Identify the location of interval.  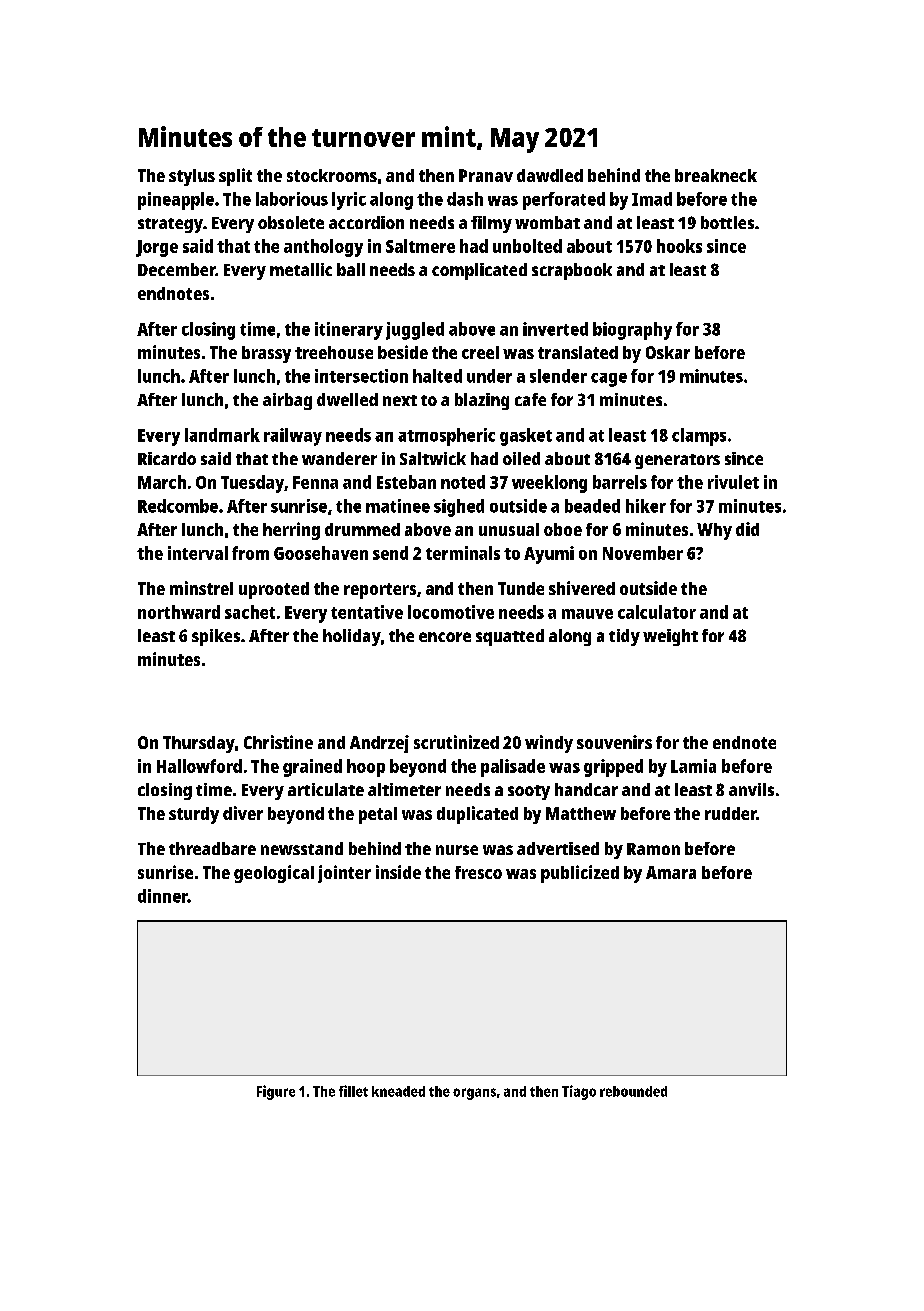
(198, 553).
